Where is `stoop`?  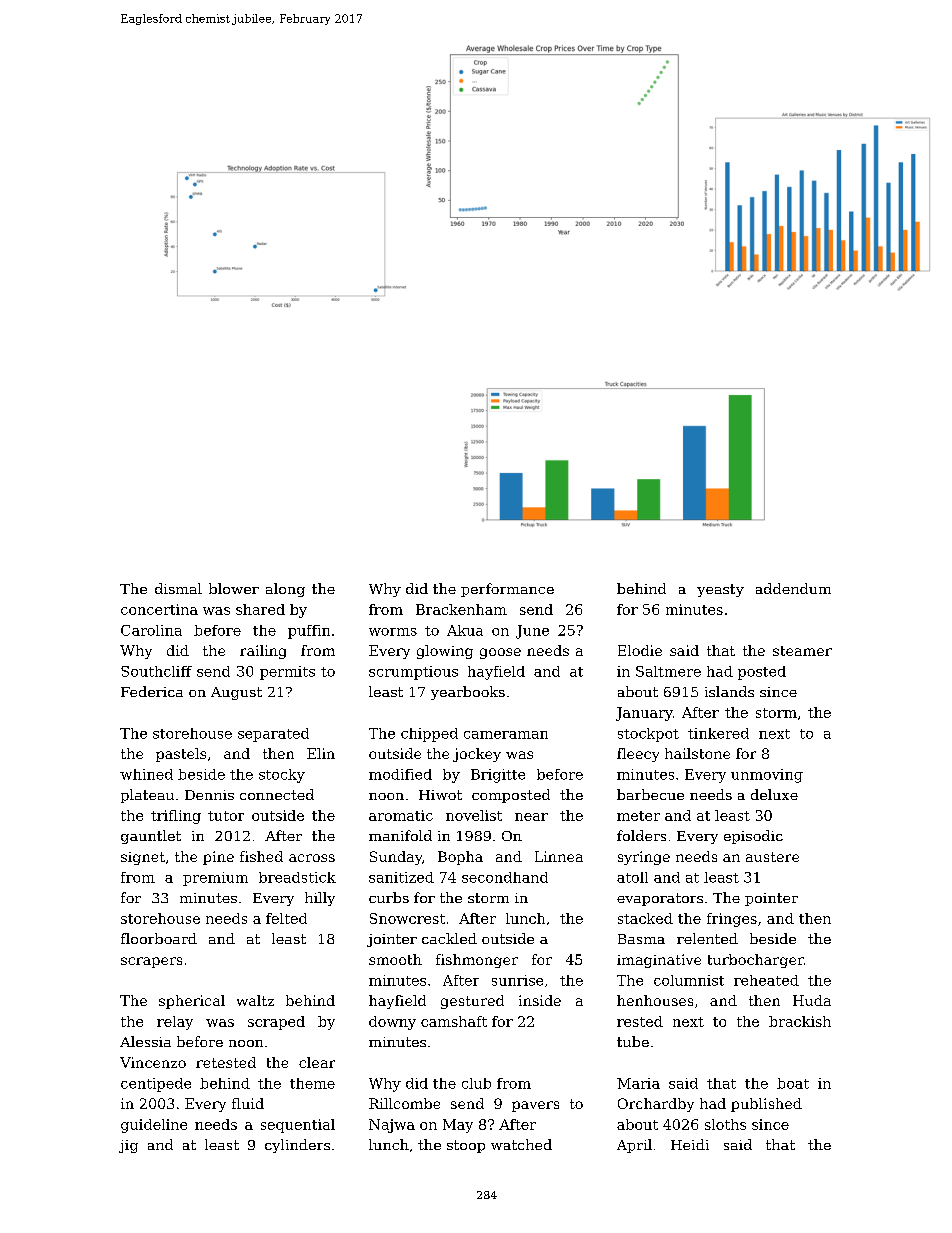
stoop is located at coordinates (466, 1146).
